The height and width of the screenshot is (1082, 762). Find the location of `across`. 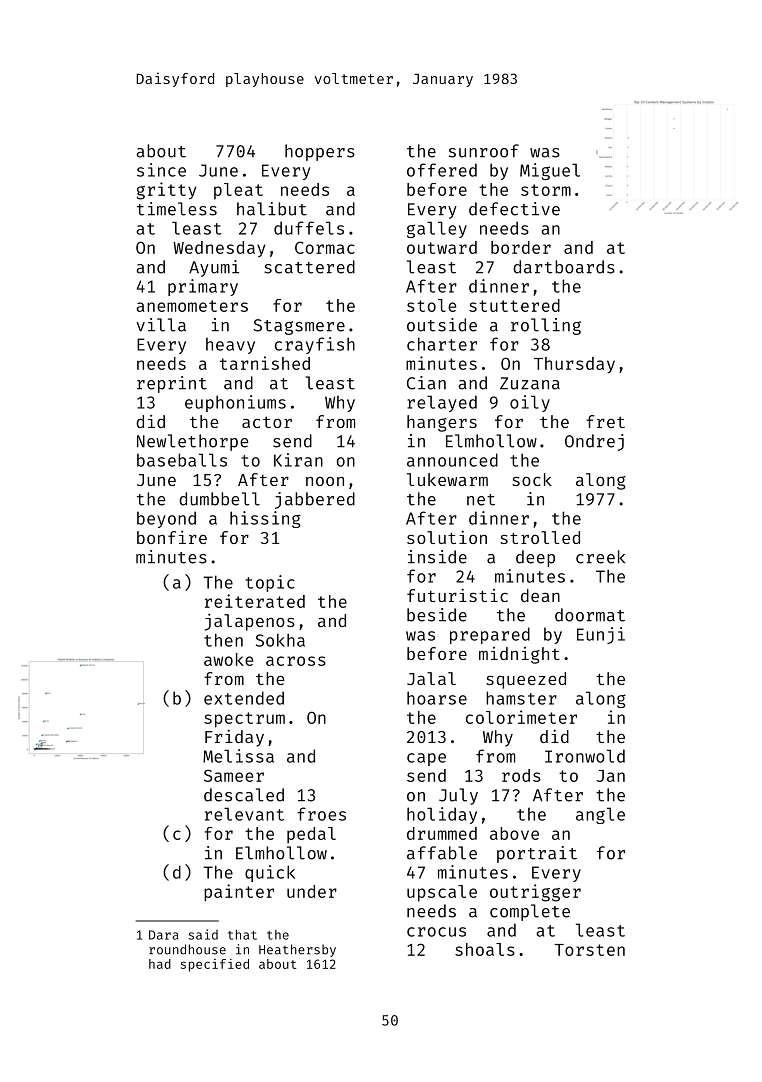

across is located at coordinates (296, 661).
